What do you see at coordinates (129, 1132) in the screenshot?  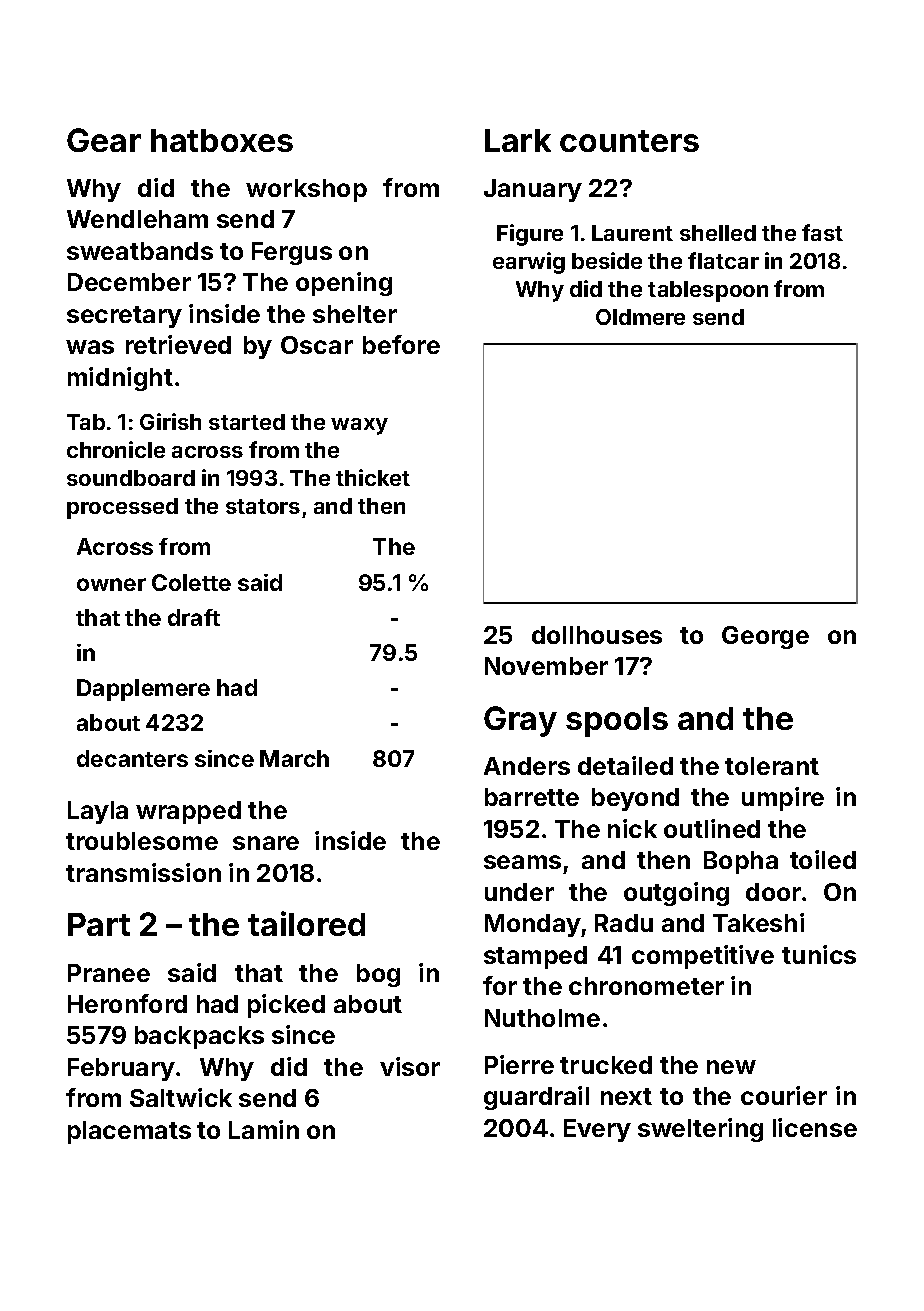 I see `placemats` at bounding box center [129, 1132].
